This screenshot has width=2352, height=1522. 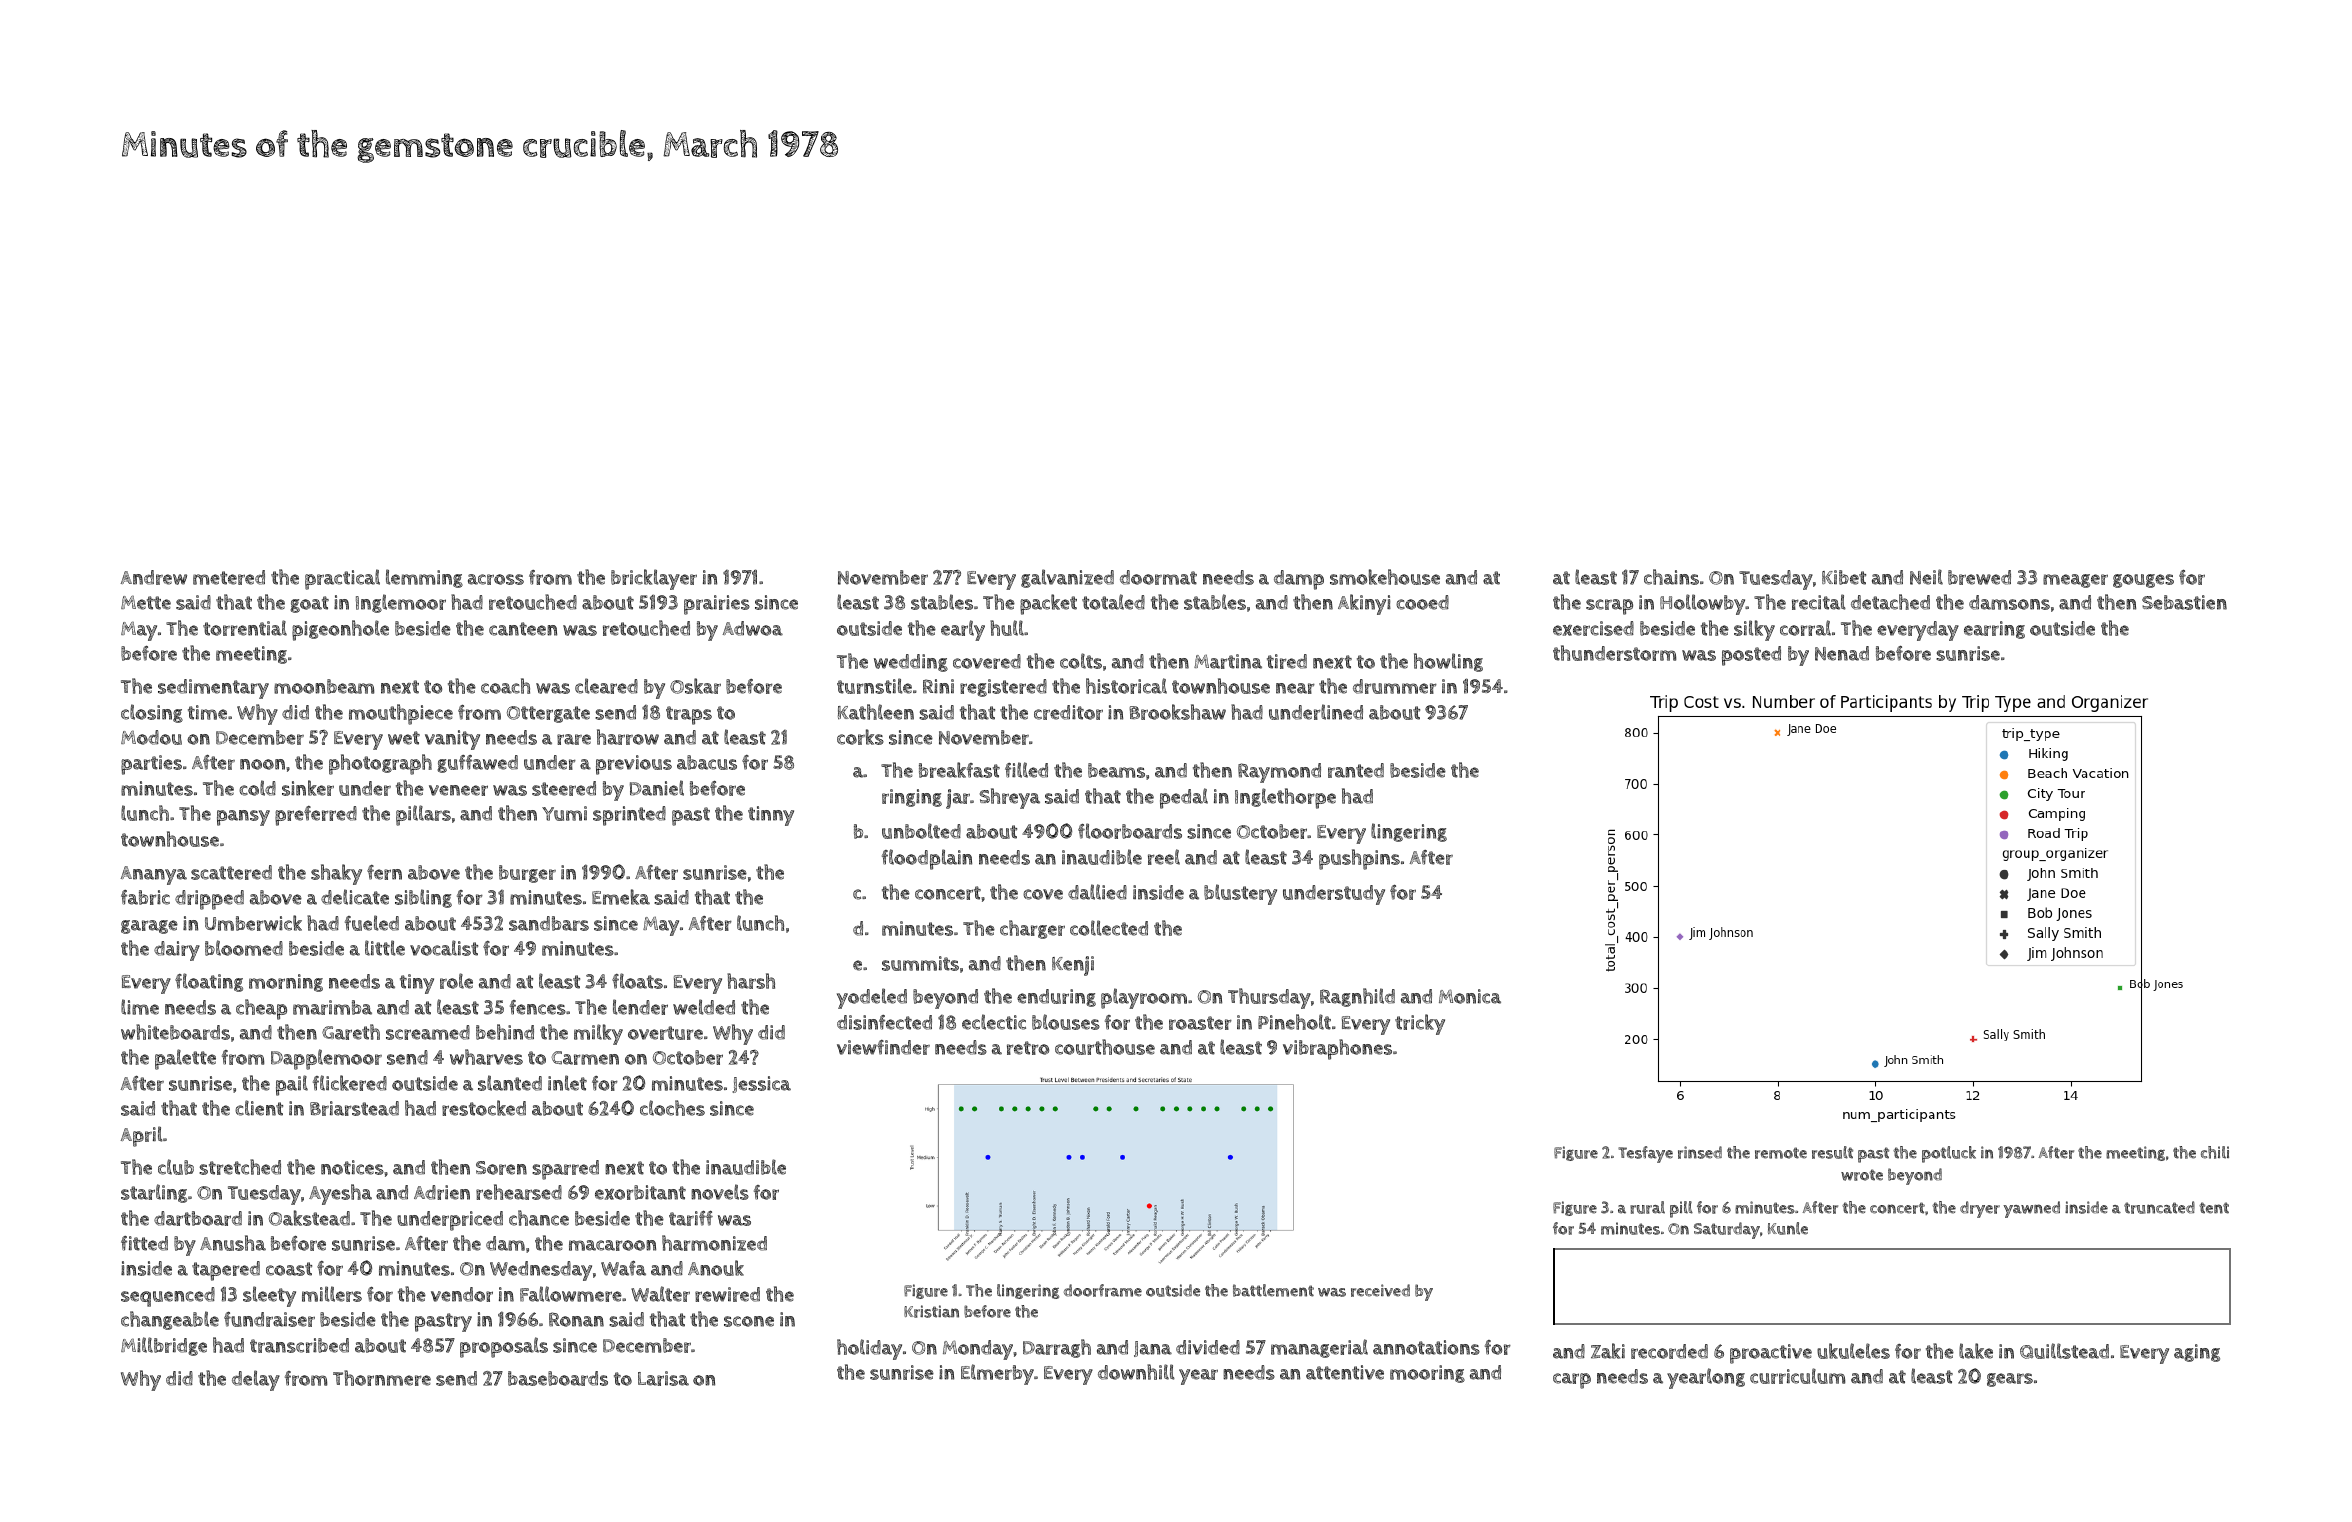 What do you see at coordinates (1356, 770) in the screenshot?
I see `ranted` at bounding box center [1356, 770].
